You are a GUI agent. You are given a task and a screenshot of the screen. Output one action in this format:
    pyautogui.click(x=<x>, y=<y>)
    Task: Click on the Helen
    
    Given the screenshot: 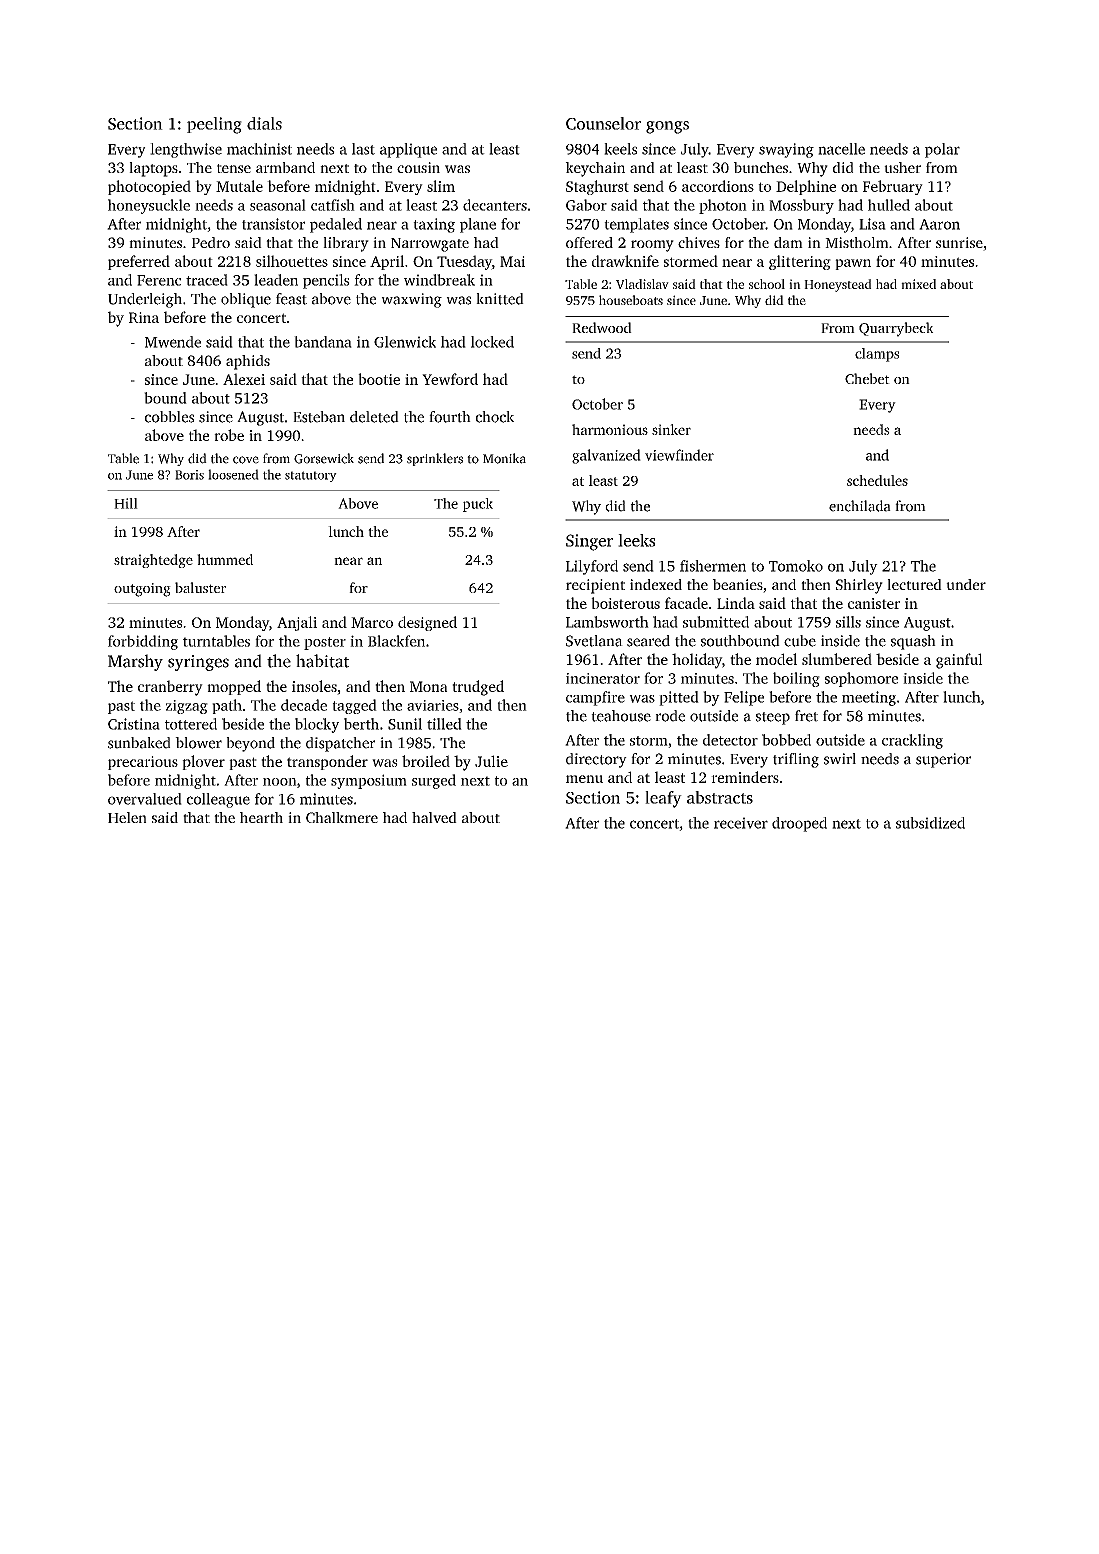 What is the action you would take?
    pyautogui.click(x=127, y=817)
